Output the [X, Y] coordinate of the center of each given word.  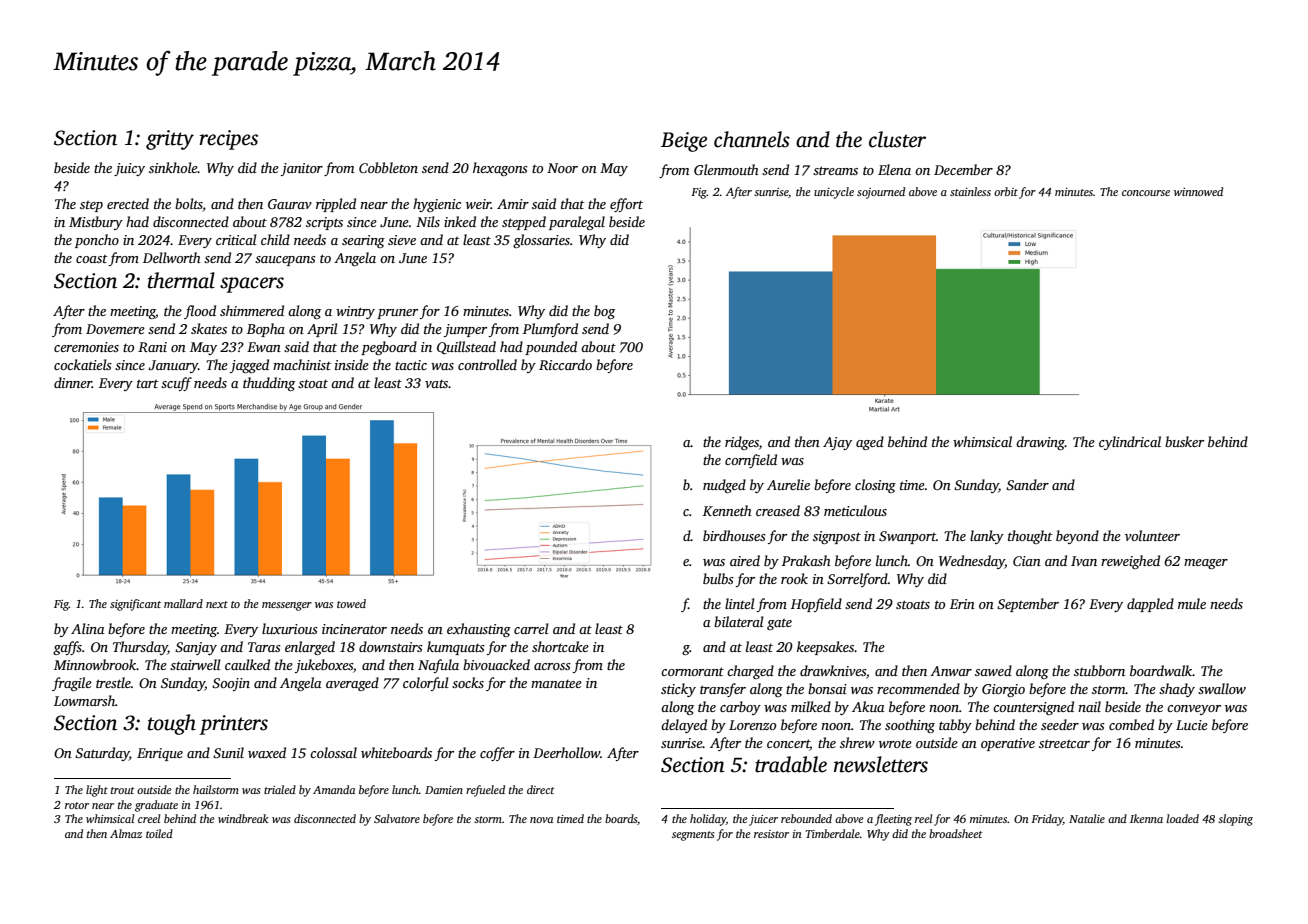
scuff [176, 384]
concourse [1146, 193]
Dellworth [172, 257]
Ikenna [1146, 818]
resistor [771, 834]
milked [811, 706]
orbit [1006, 191]
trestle [113, 682]
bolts [188, 203]
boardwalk [1161, 670]
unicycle [834, 193]
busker [1184, 441]
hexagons [500, 169]
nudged [724, 486]
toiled [159, 833]
